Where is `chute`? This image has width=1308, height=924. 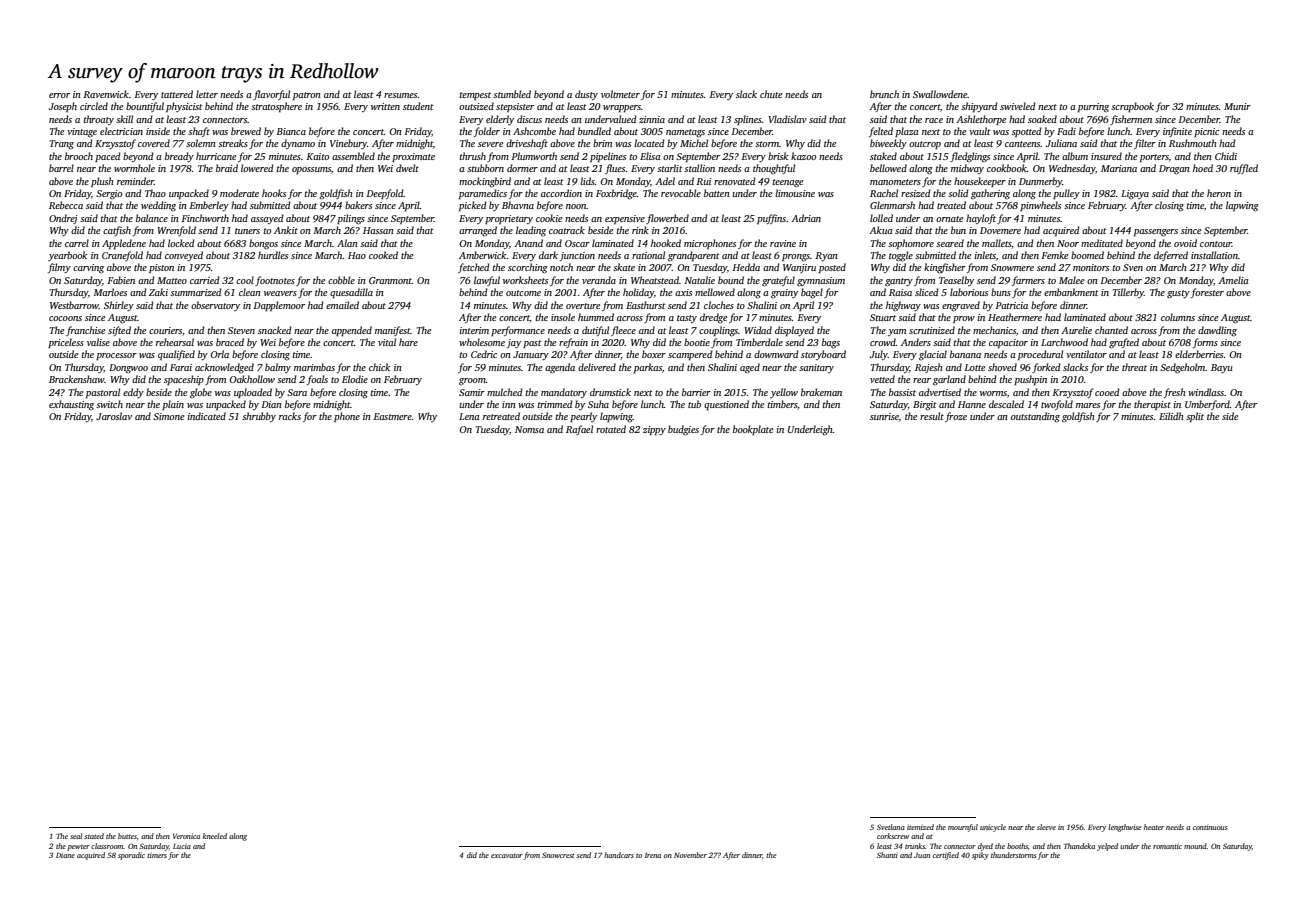
chute is located at coordinates (771, 94).
